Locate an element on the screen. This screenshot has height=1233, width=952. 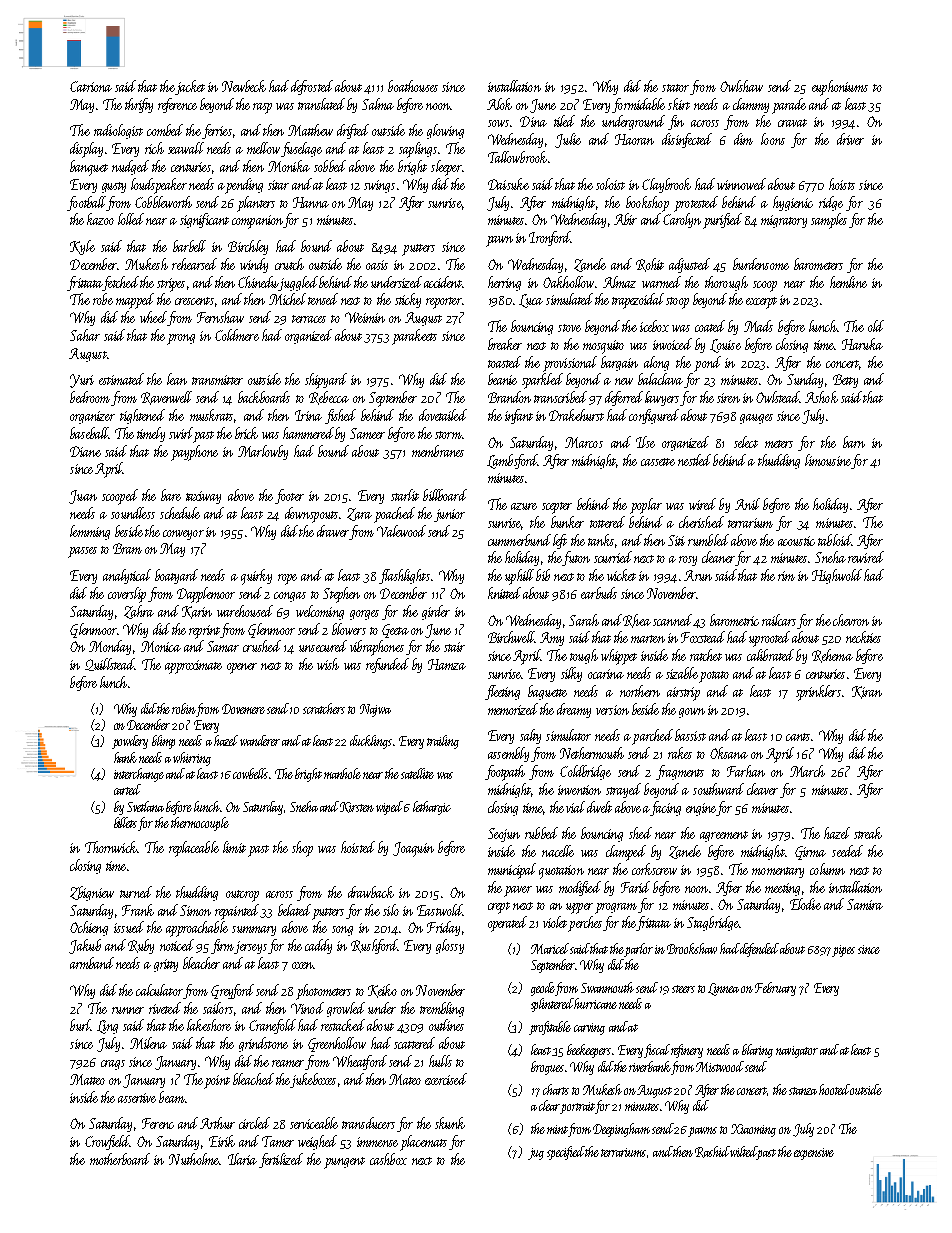
jacket is located at coordinates (190, 87).
